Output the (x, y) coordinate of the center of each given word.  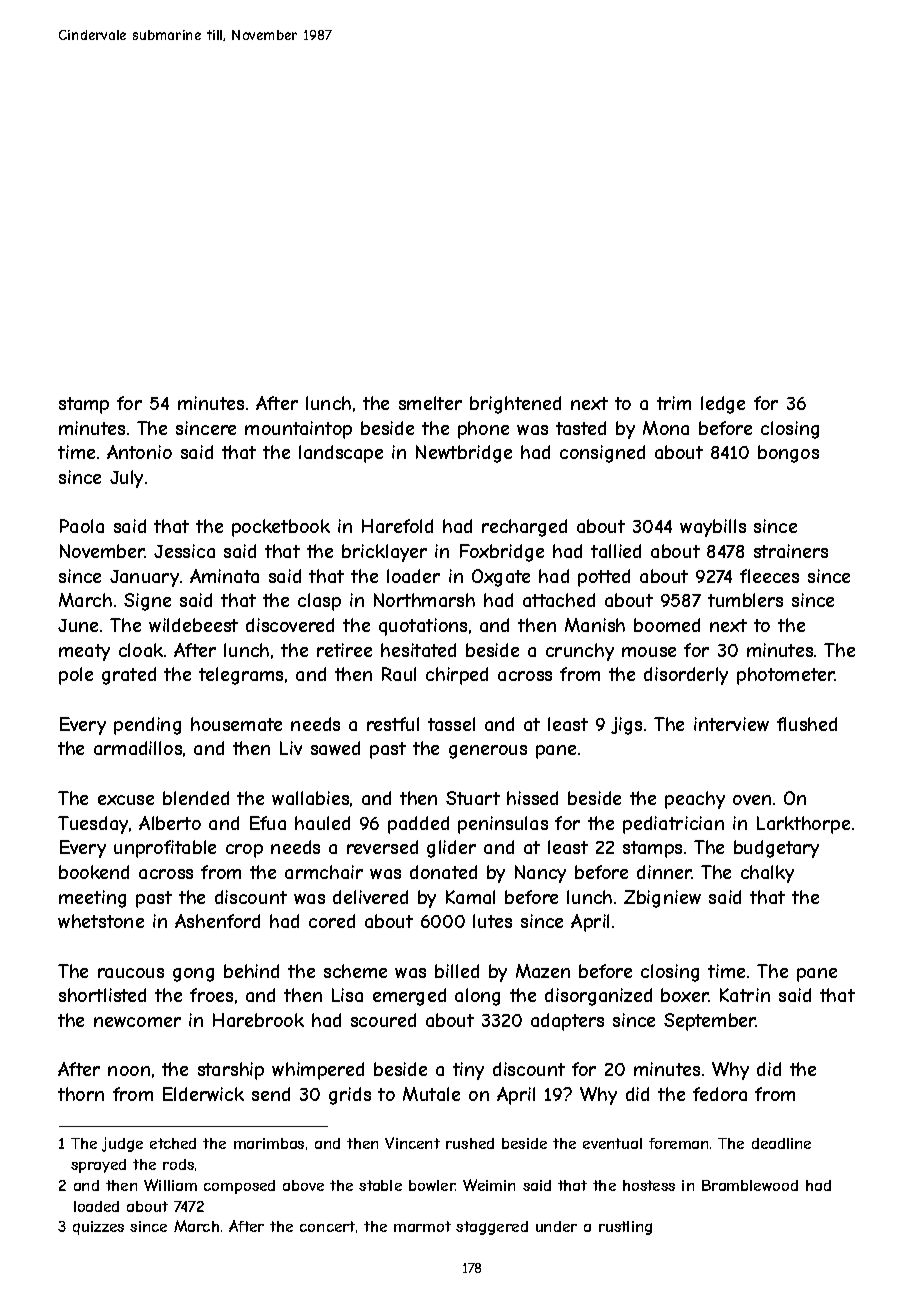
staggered (492, 1228)
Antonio (139, 452)
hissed (532, 798)
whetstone (101, 921)
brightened (515, 405)
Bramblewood (750, 1185)
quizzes (98, 1228)
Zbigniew (662, 899)
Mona (666, 428)
